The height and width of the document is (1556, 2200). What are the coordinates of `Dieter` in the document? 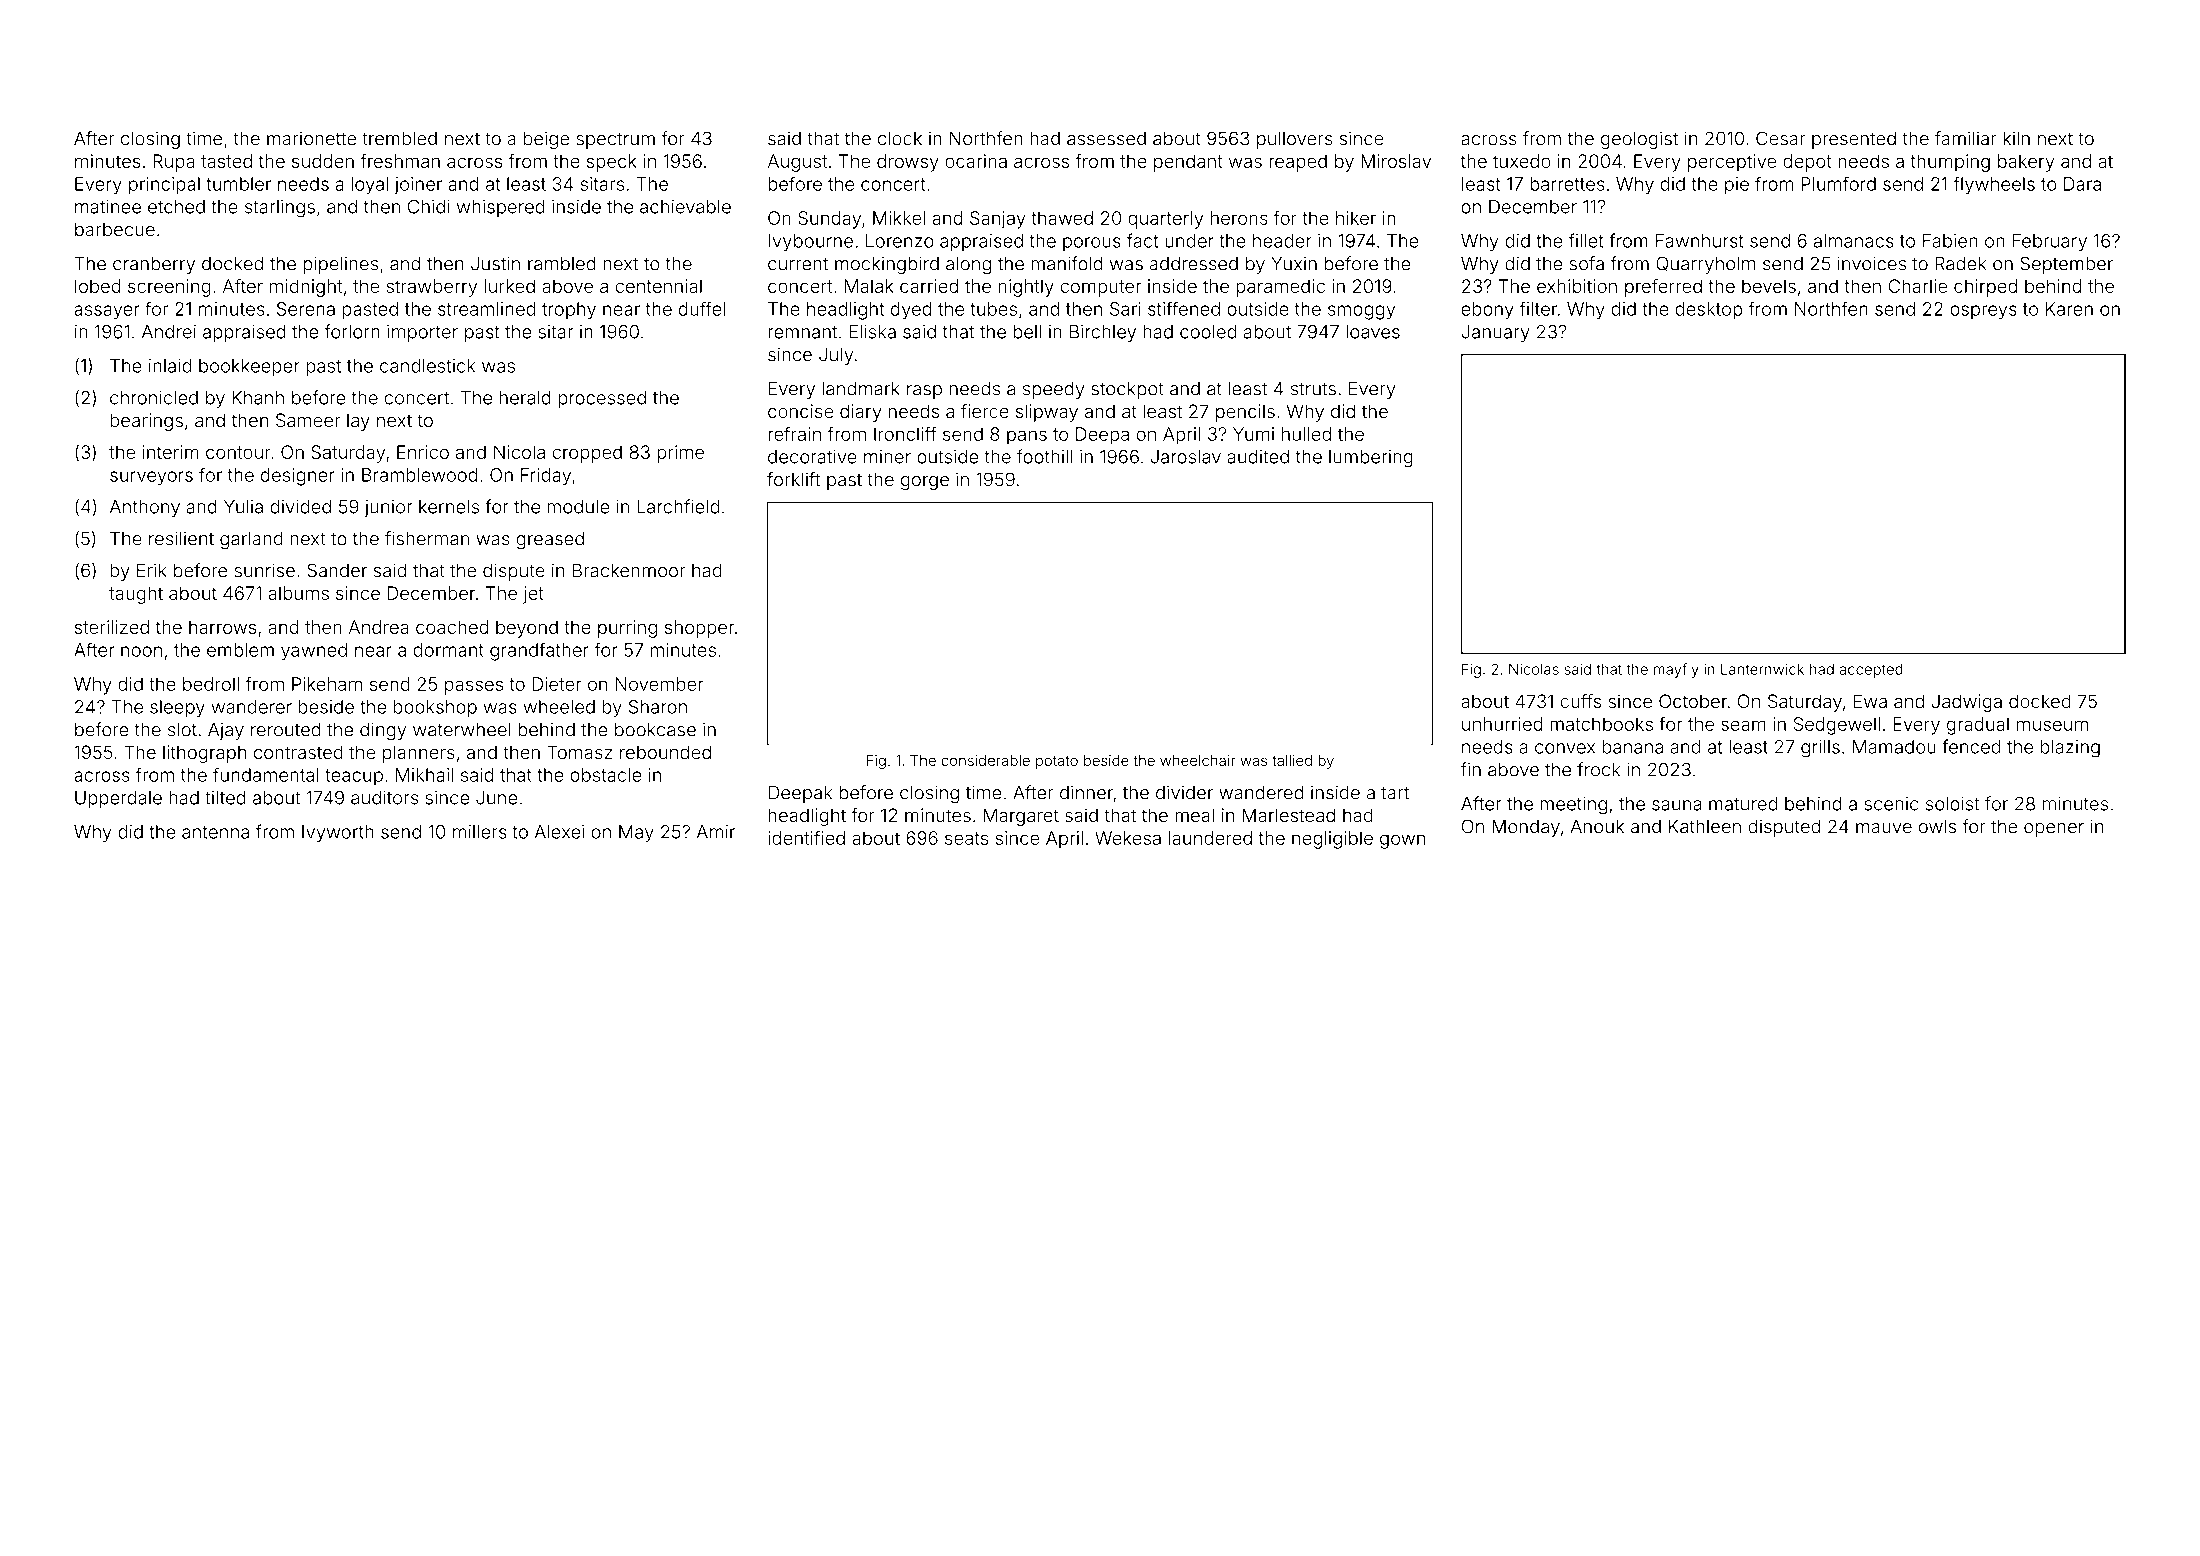 It's located at (556, 684).
